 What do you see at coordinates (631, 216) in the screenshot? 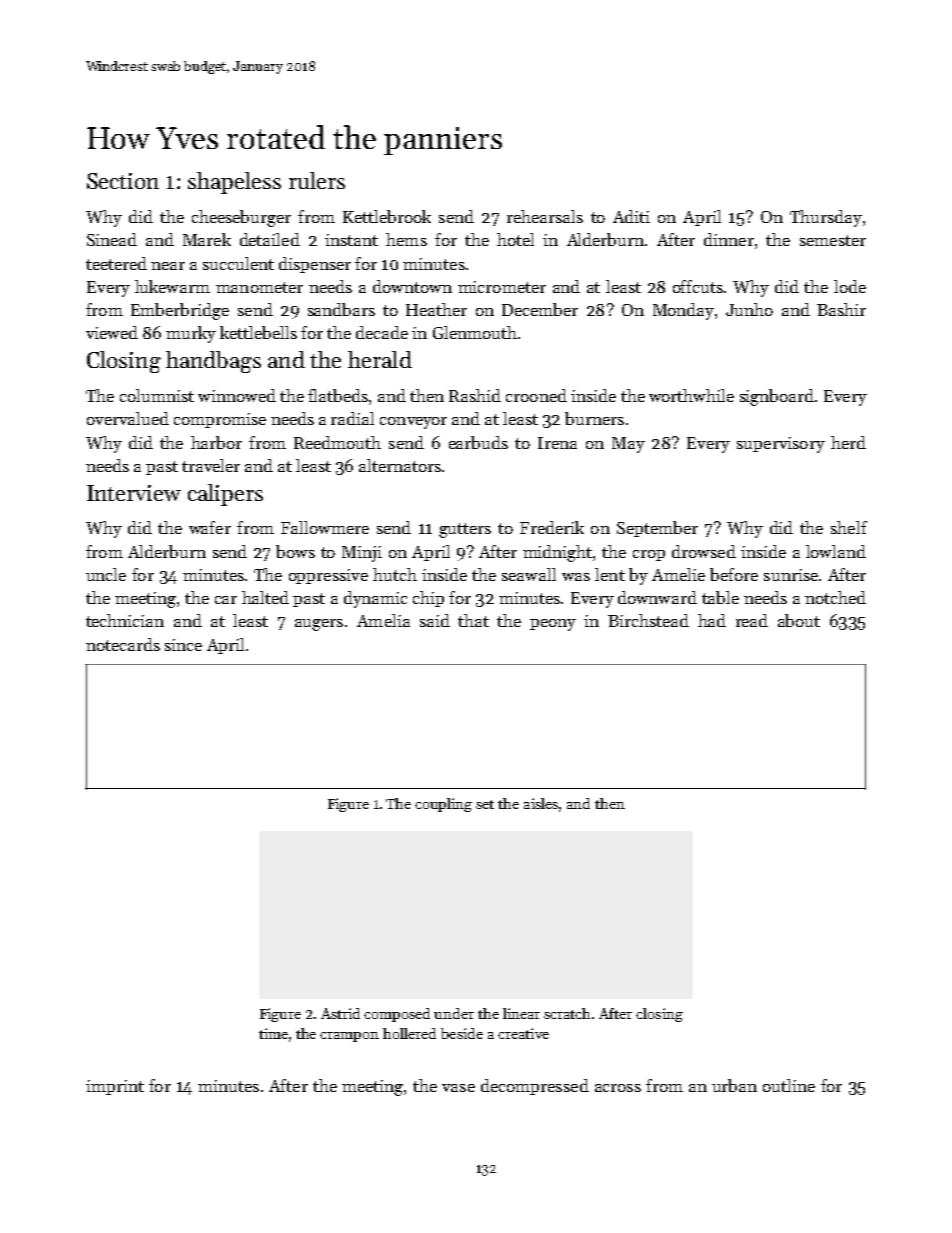
I see `Aditi` at bounding box center [631, 216].
